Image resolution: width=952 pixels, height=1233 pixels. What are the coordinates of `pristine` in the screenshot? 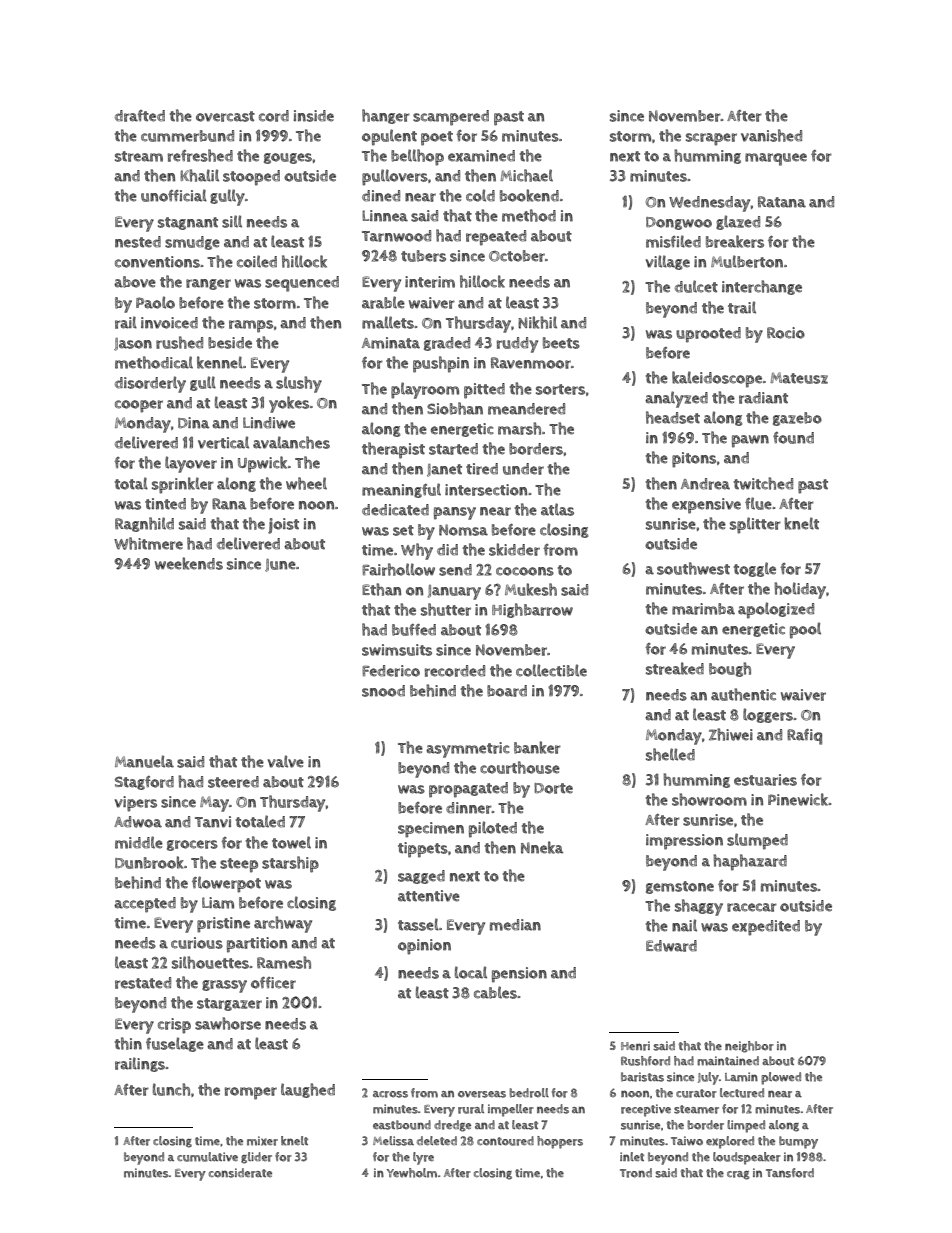 It's located at (223, 925).
